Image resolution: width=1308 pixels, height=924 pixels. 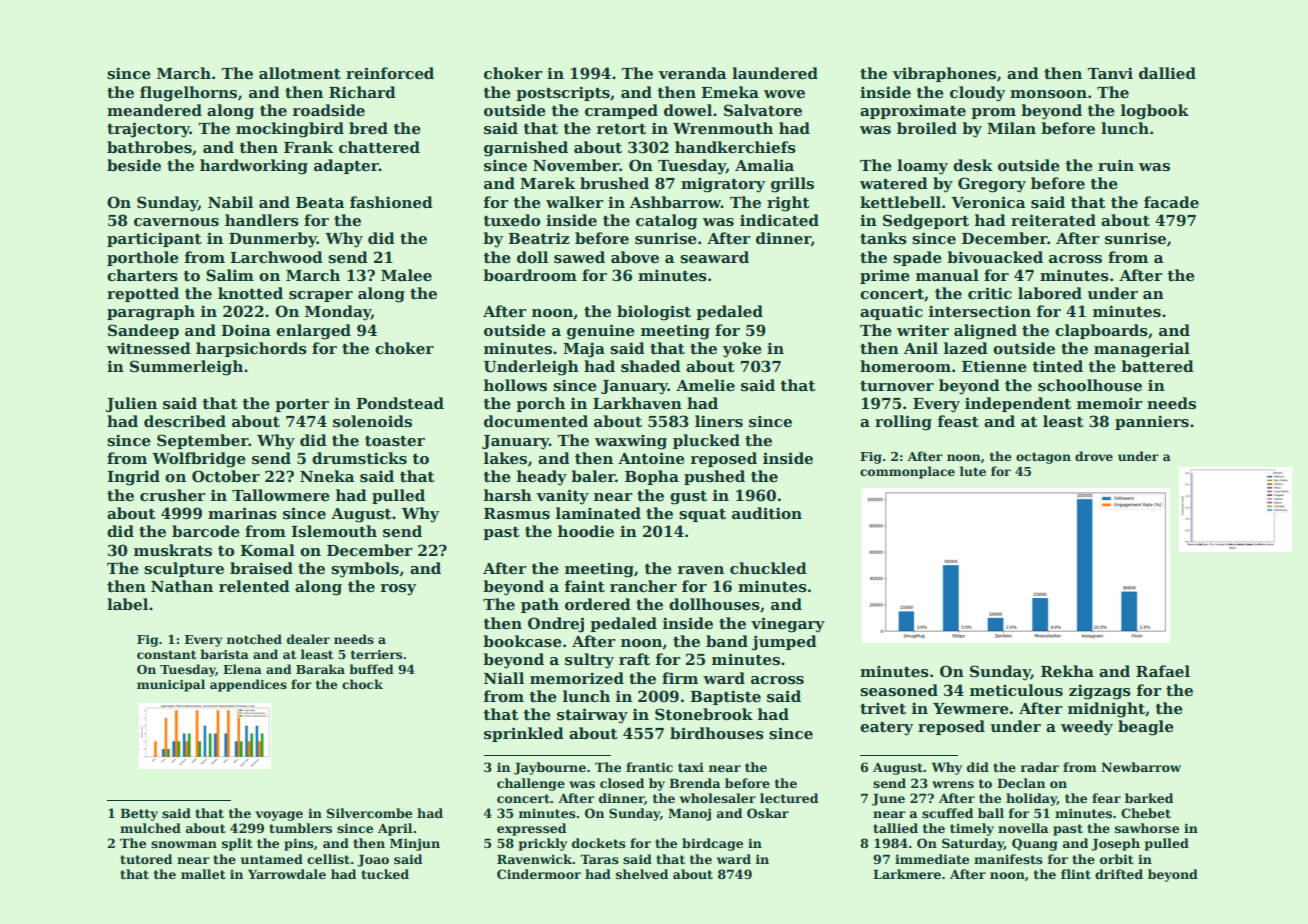 I want to click on catalog, so click(x=667, y=222).
